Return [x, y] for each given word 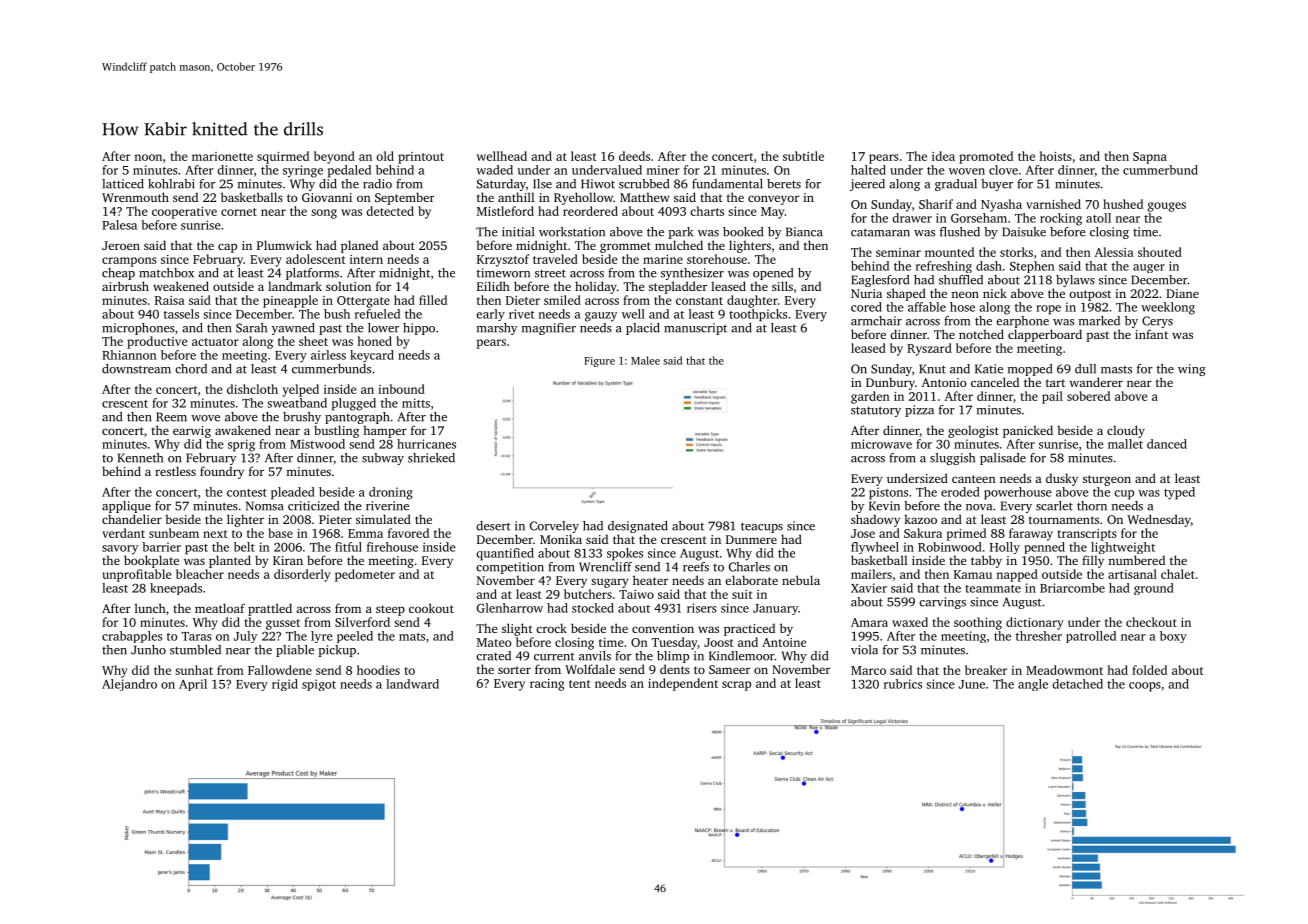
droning [391, 493]
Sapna [1150, 158]
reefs [696, 567]
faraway [1031, 534]
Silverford [362, 622]
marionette [222, 156]
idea [943, 156]
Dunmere [751, 539]
